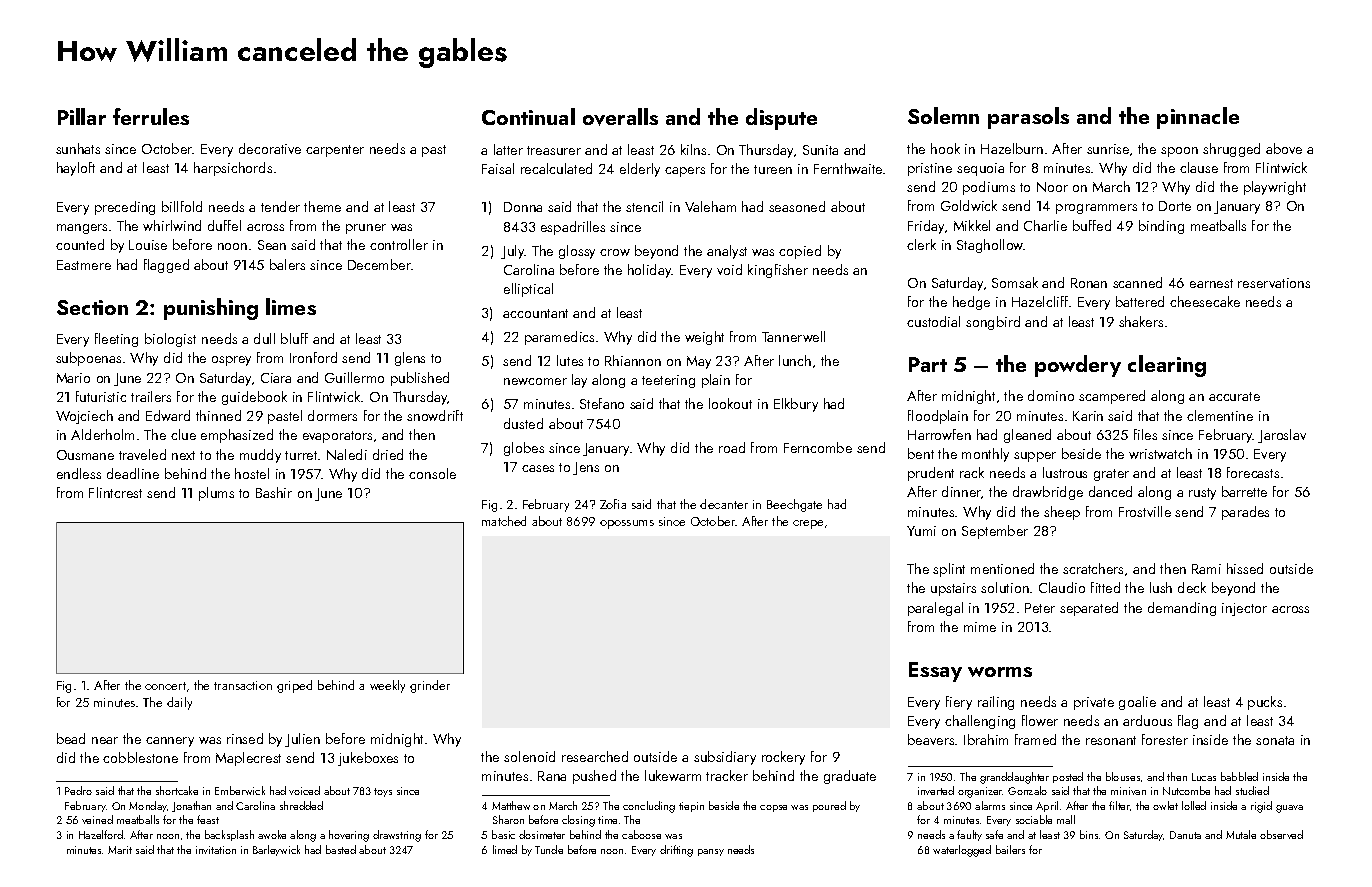 This screenshot has height=887, width=1372. What do you see at coordinates (1093, 568) in the screenshot?
I see `scratchers` at bounding box center [1093, 568].
